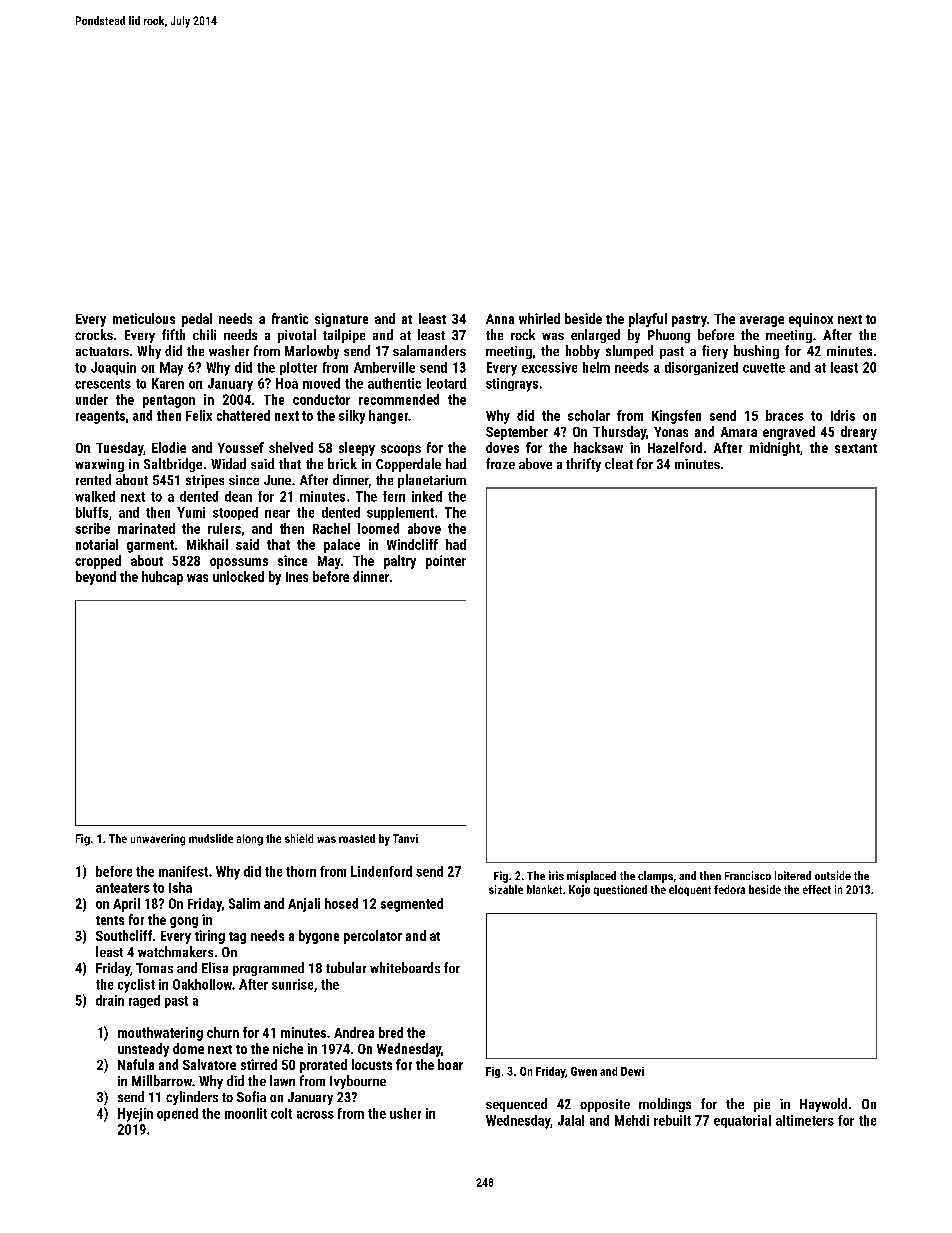  What do you see at coordinates (446, 562) in the page?
I see `pointer` at bounding box center [446, 562].
